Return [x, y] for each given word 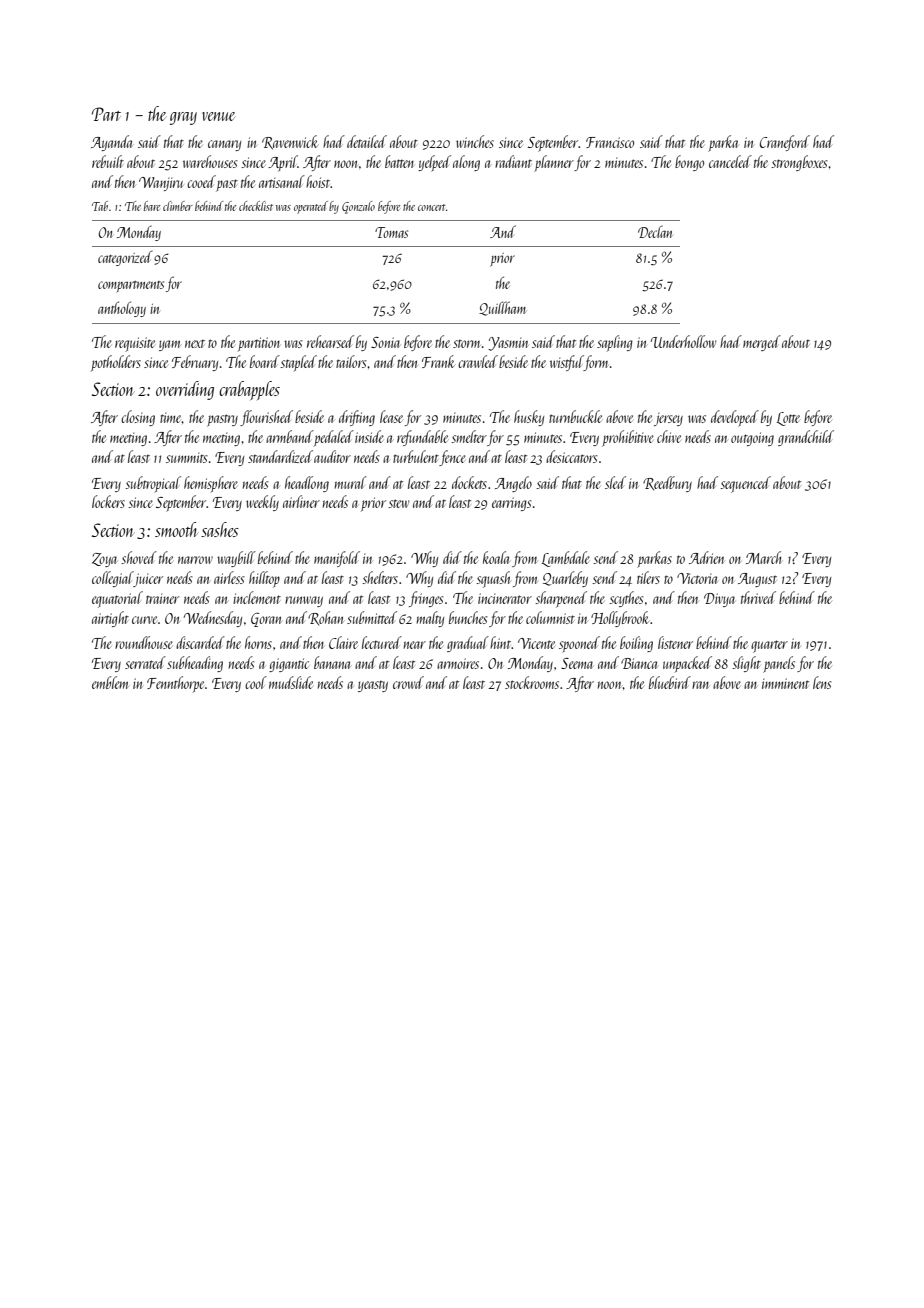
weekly [262, 503]
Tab [100, 206]
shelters [380, 577]
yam [169, 345]
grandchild [806, 438]
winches [475, 141]
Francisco [610, 142]
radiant [513, 161]
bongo [689, 163]
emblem [110, 682]
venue [218, 116]
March [763, 557]
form [596, 363]
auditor [332, 456]
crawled [478, 361]
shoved [139, 557]
